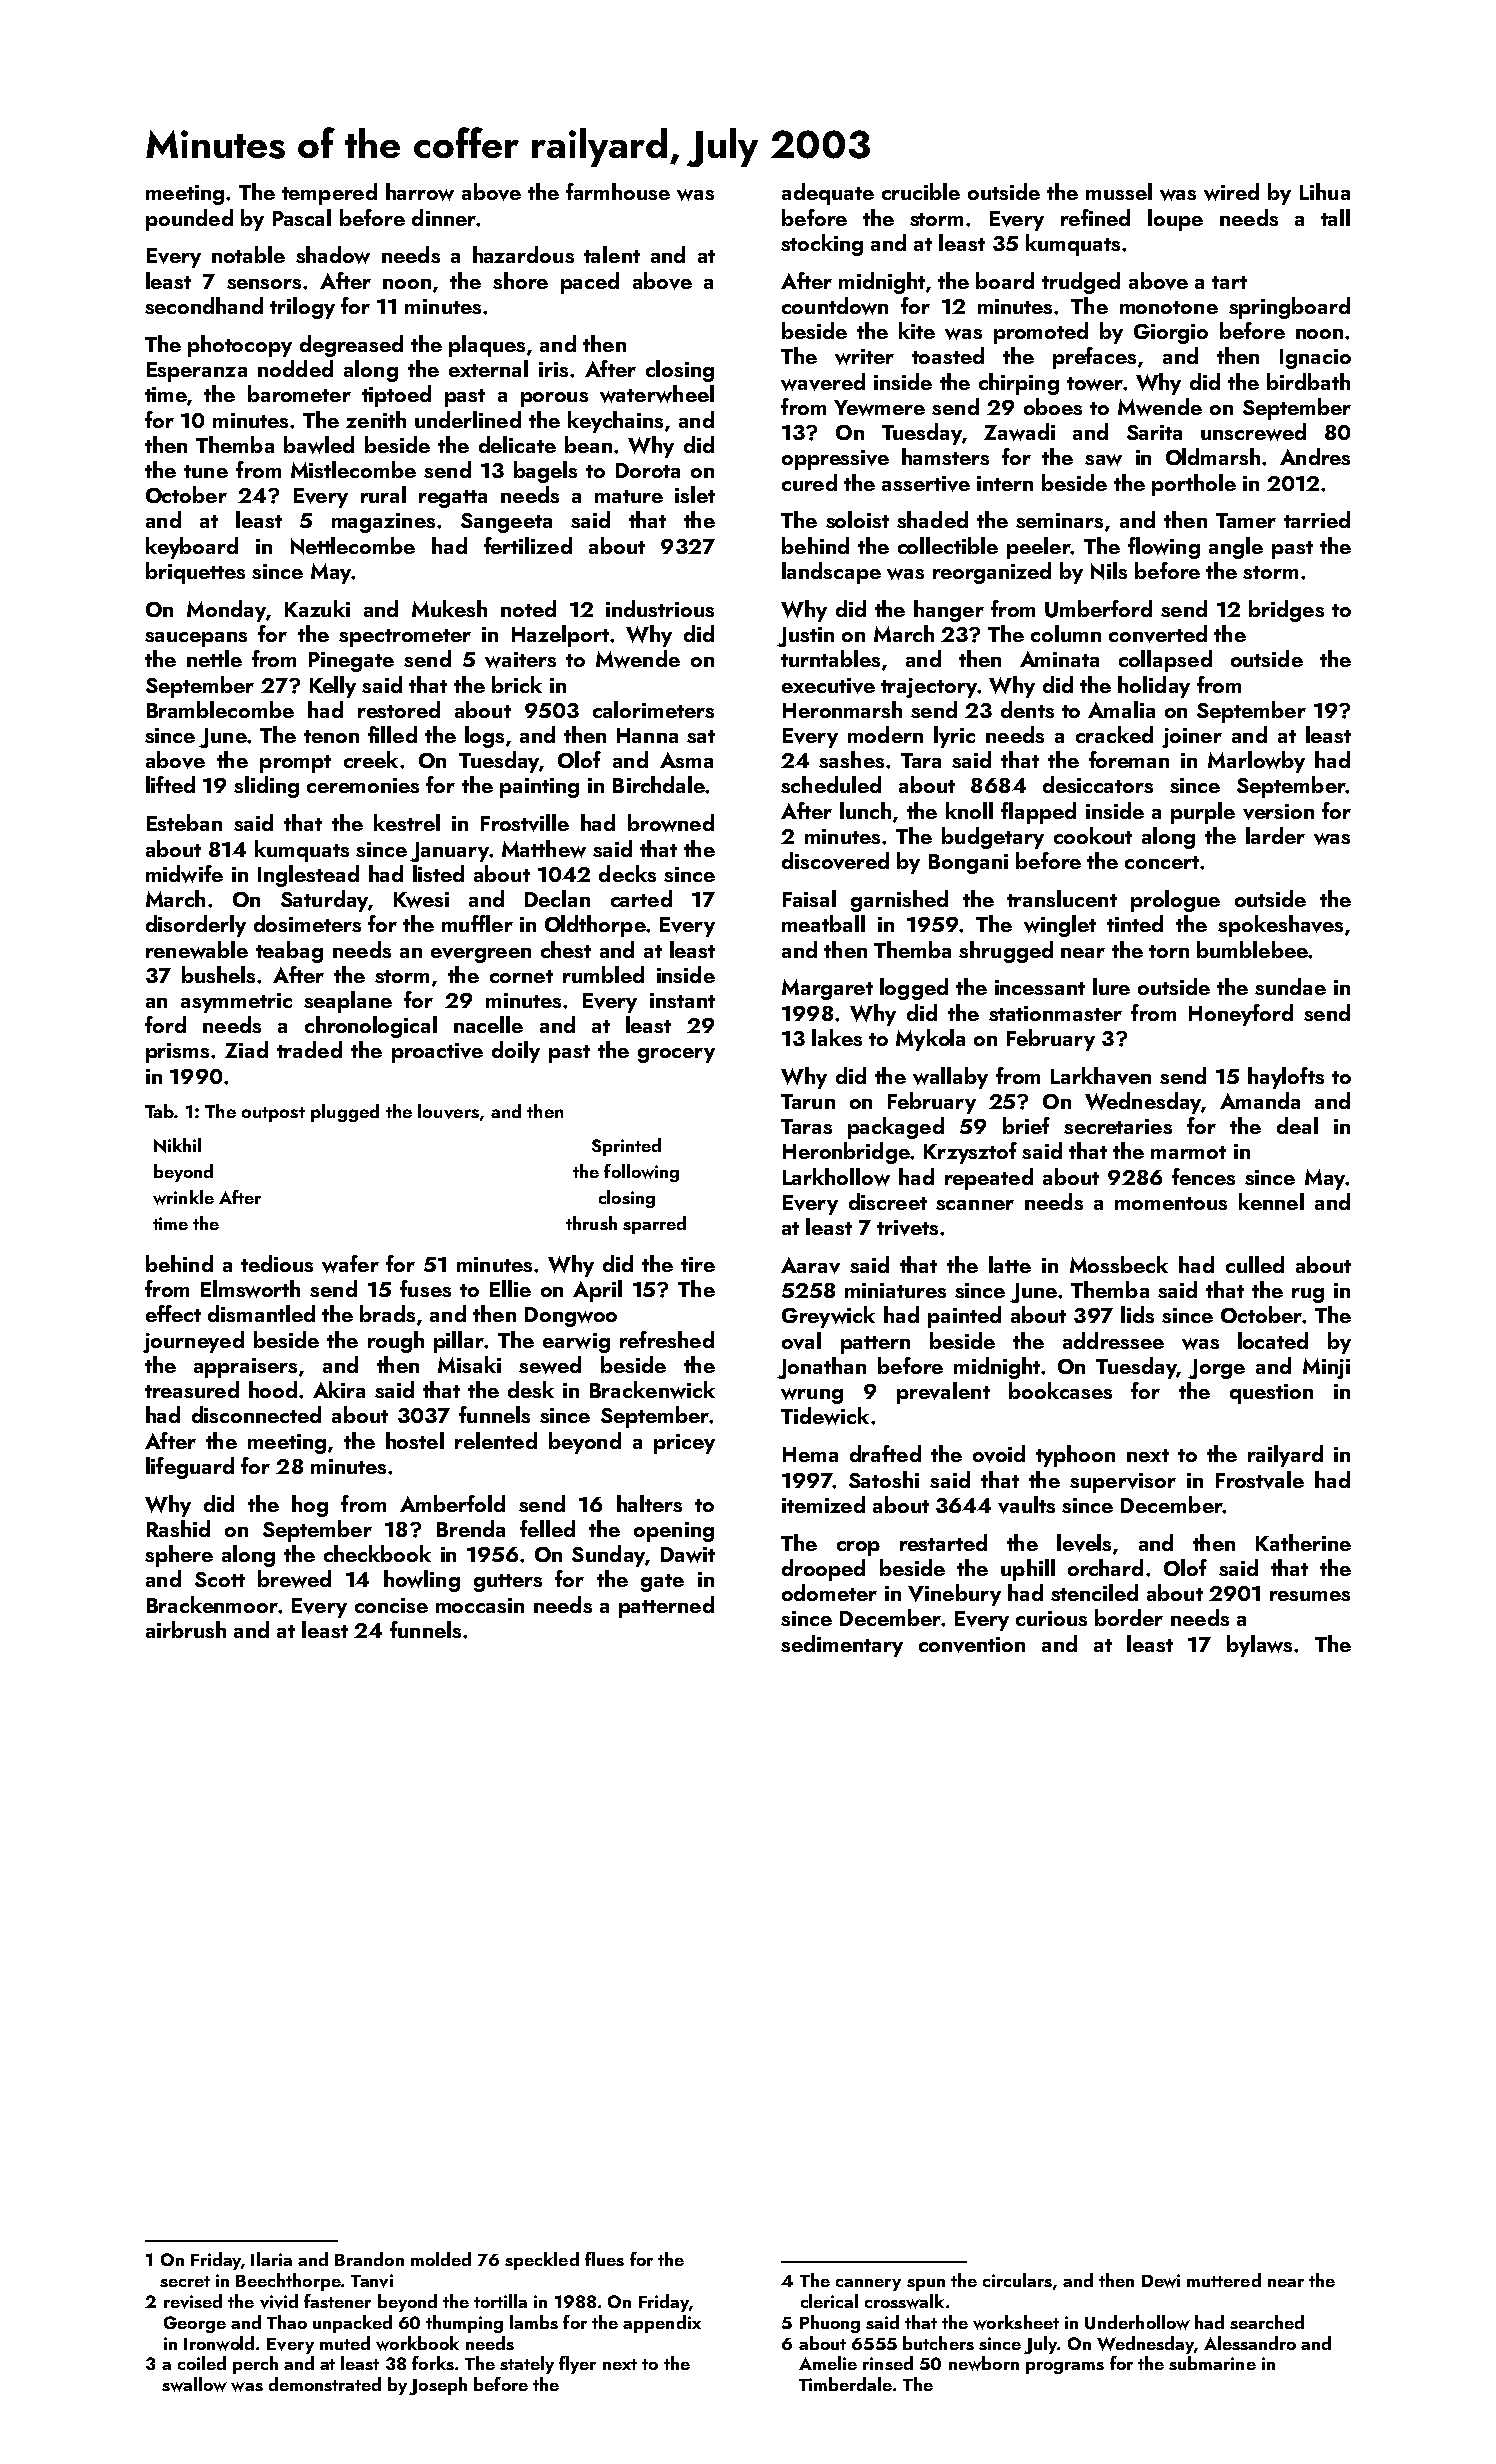 The height and width of the page is (2464, 1496). I want to click on spokeshaves, so click(1280, 926).
